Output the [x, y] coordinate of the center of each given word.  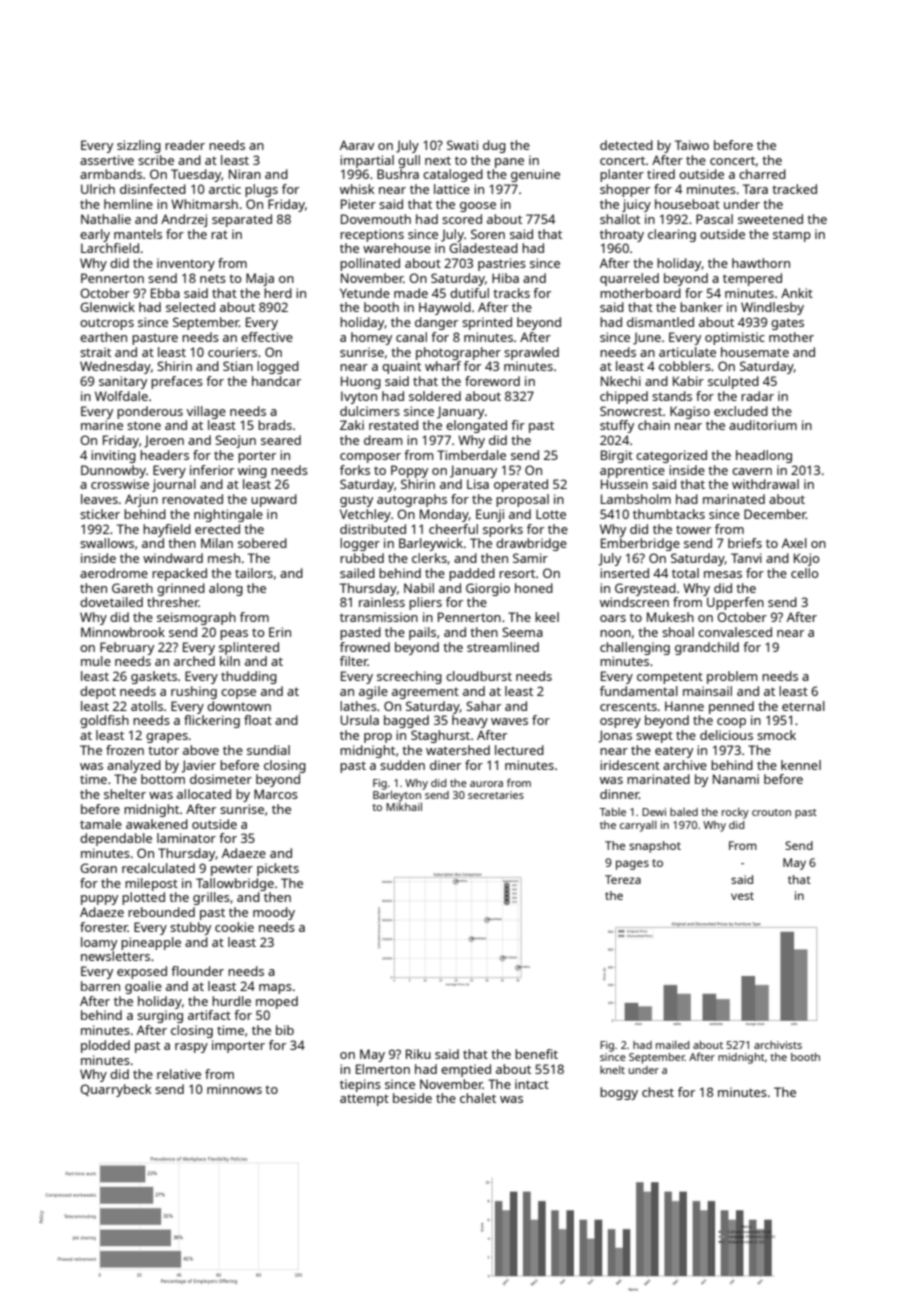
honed [534, 588]
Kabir [688, 381]
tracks [511, 293]
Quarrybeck [116, 1090]
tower [693, 530]
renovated [192, 499]
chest [658, 1092]
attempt [364, 1100]
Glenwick [107, 307]
